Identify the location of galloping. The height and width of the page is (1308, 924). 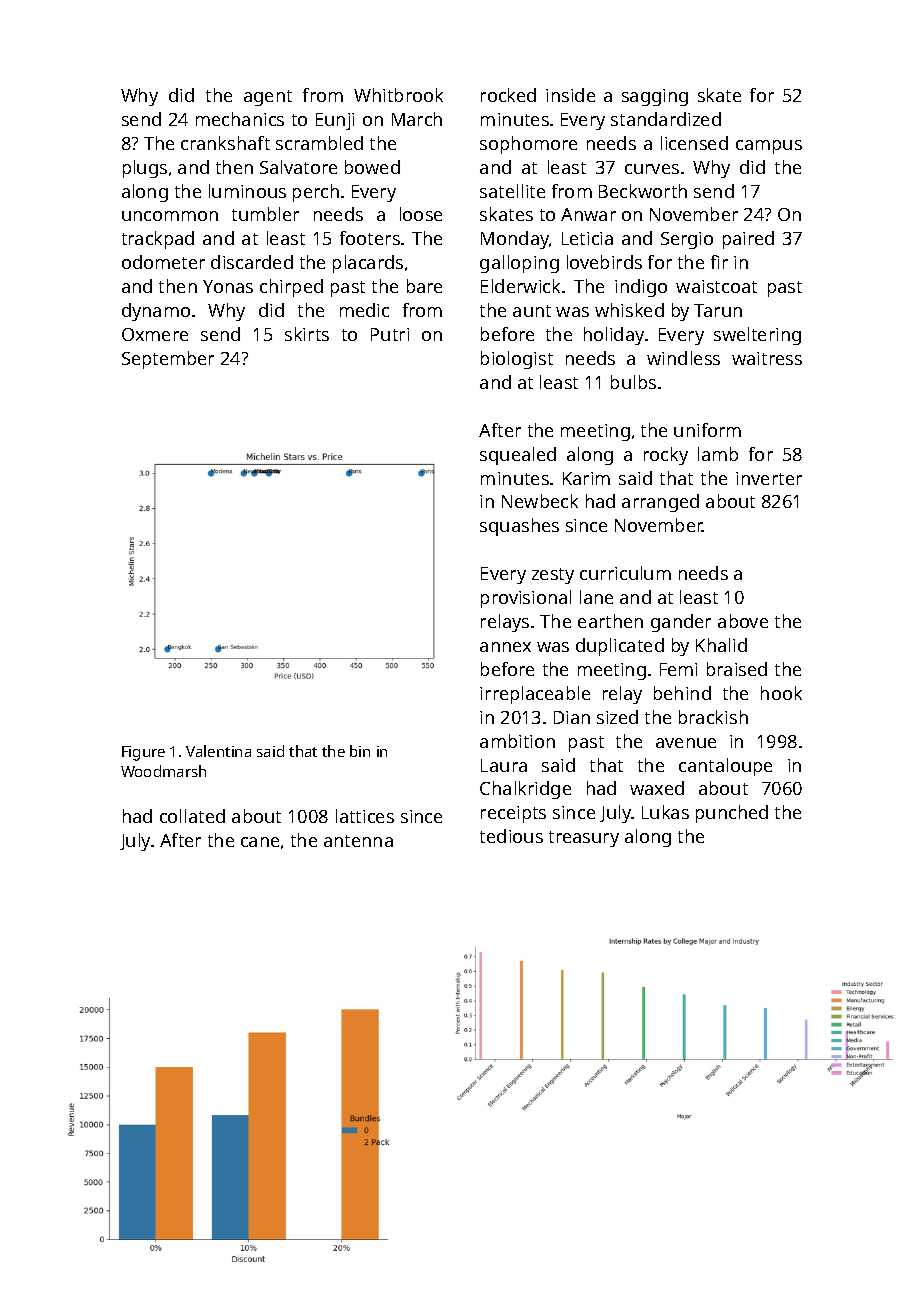
(519, 264).
